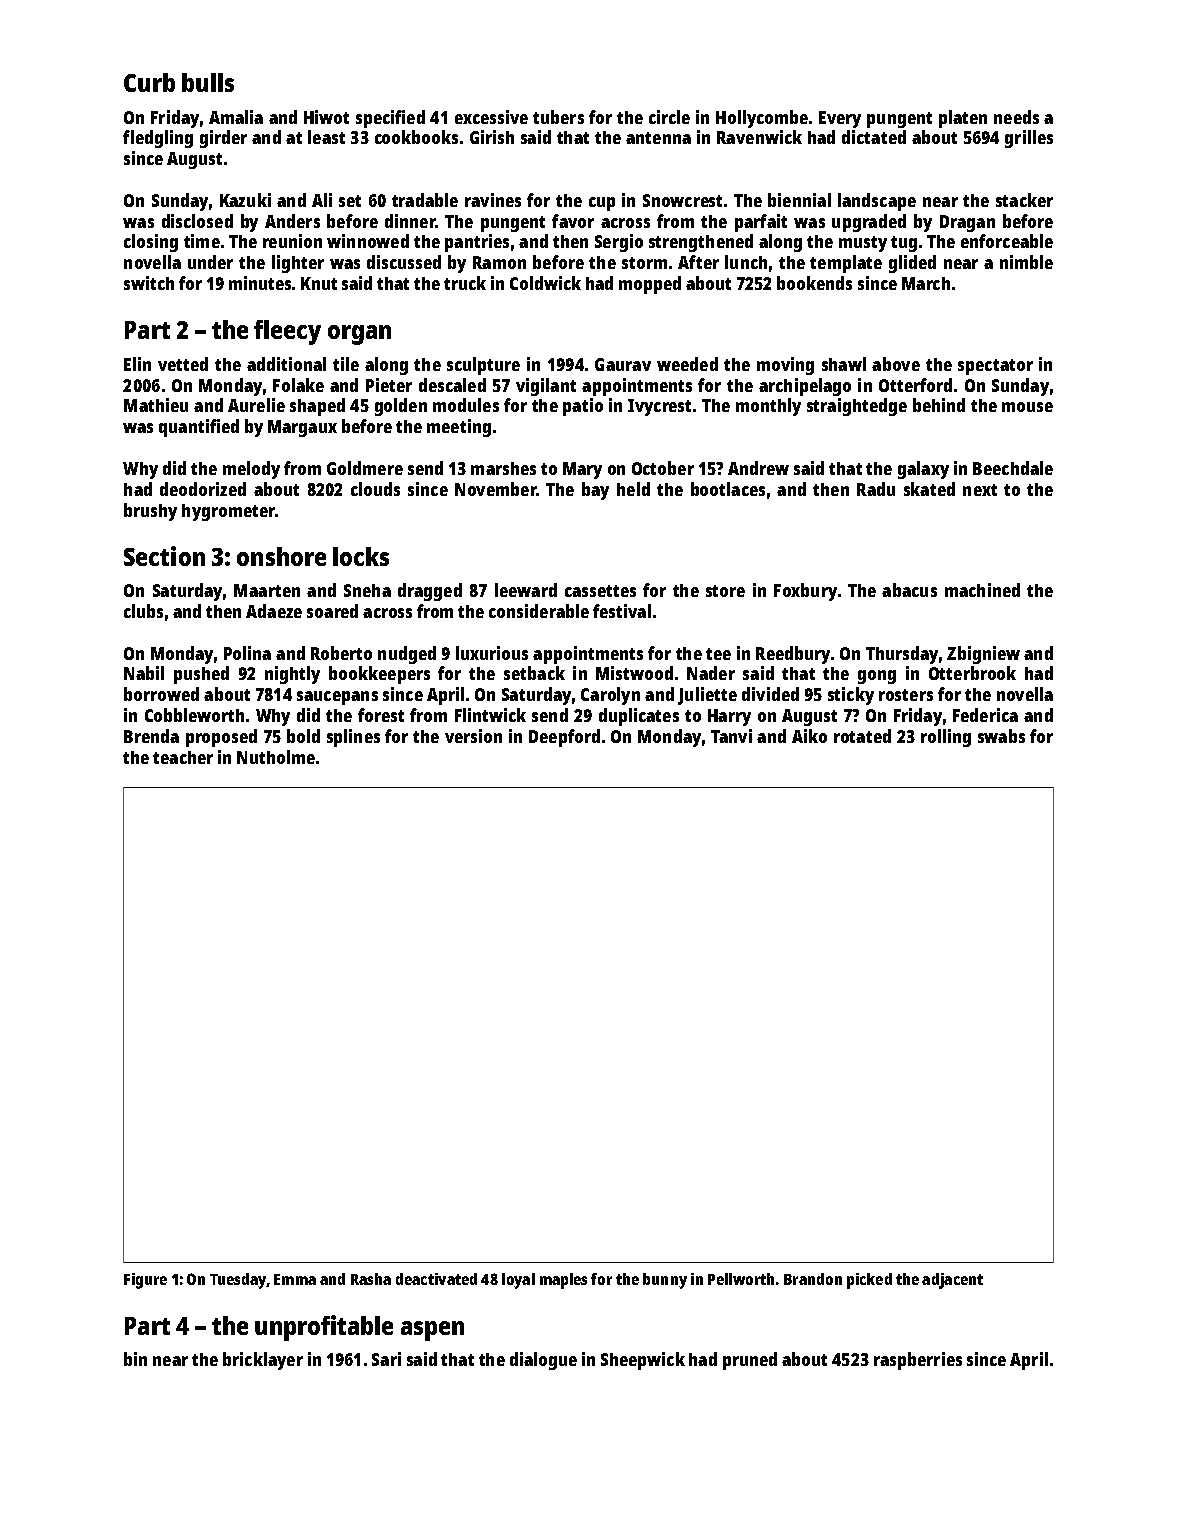 Image resolution: width=1177 pixels, height=1524 pixels. I want to click on bulls, so click(208, 82).
